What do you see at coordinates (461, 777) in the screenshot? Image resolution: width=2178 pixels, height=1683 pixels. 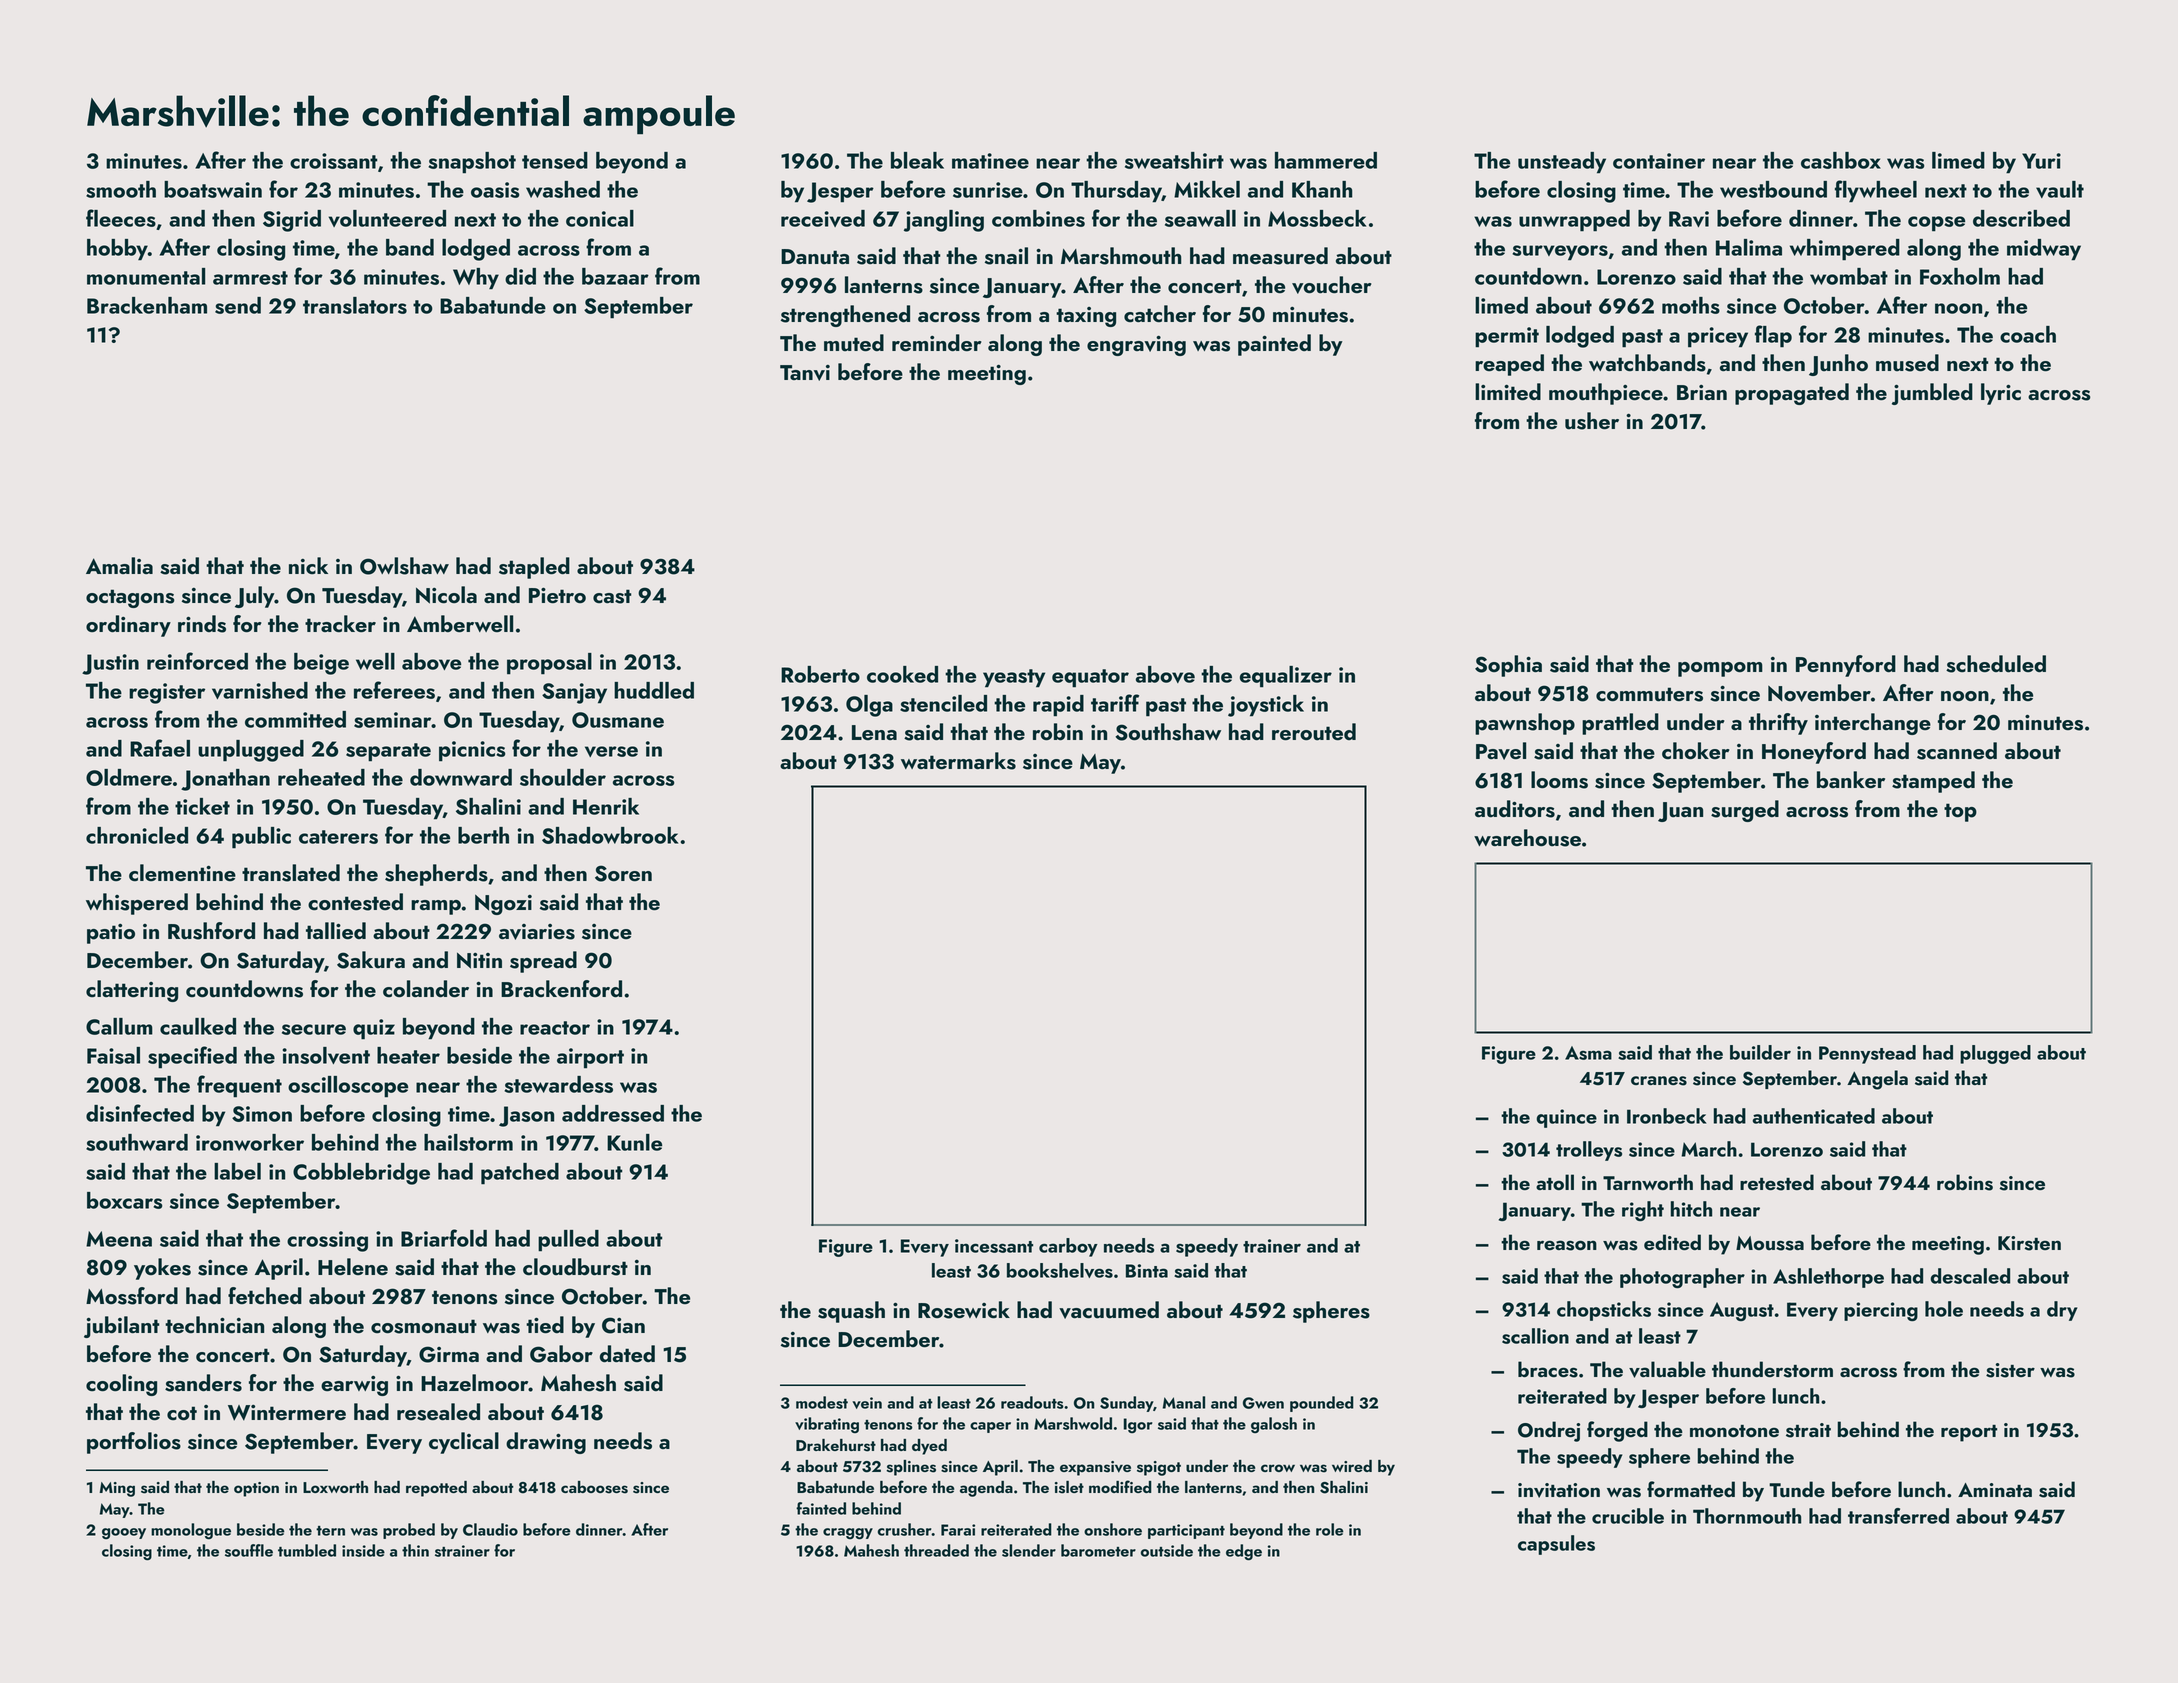 I see `downward` at bounding box center [461, 777].
